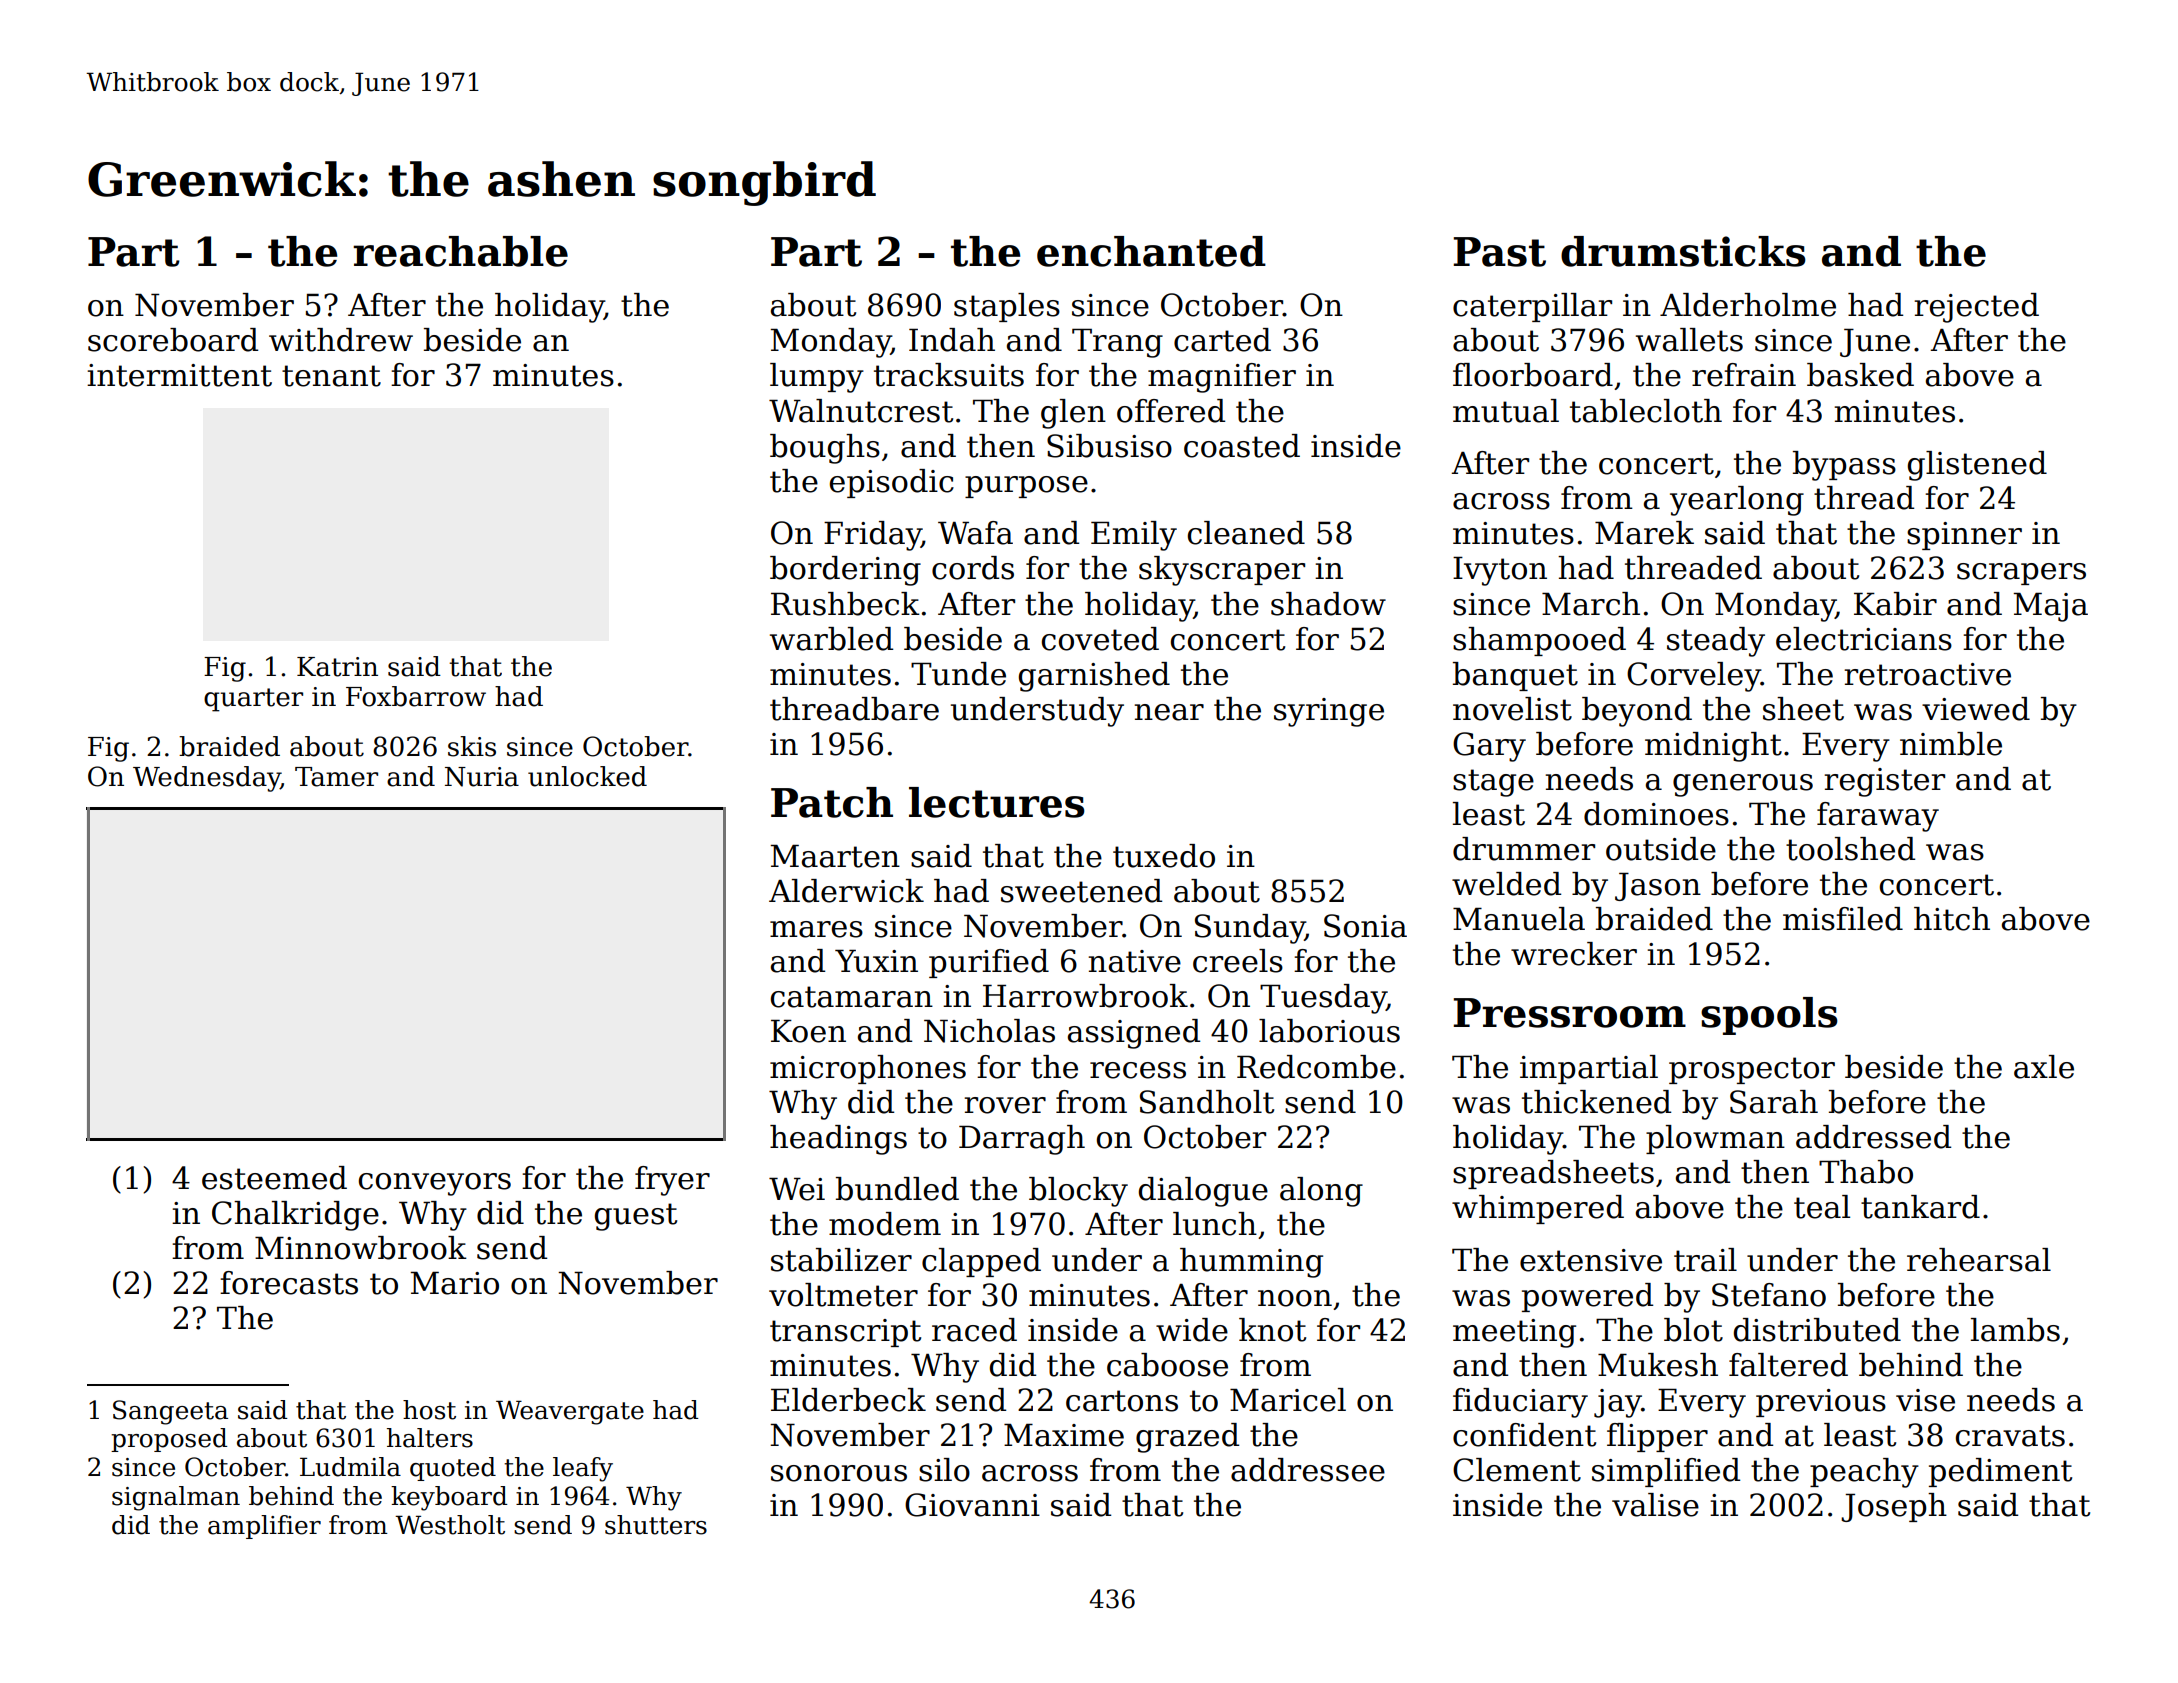 The image size is (2178, 1683). What do you see at coordinates (274, 1178) in the screenshot?
I see `esteemed` at bounding box center [274, 1178].
